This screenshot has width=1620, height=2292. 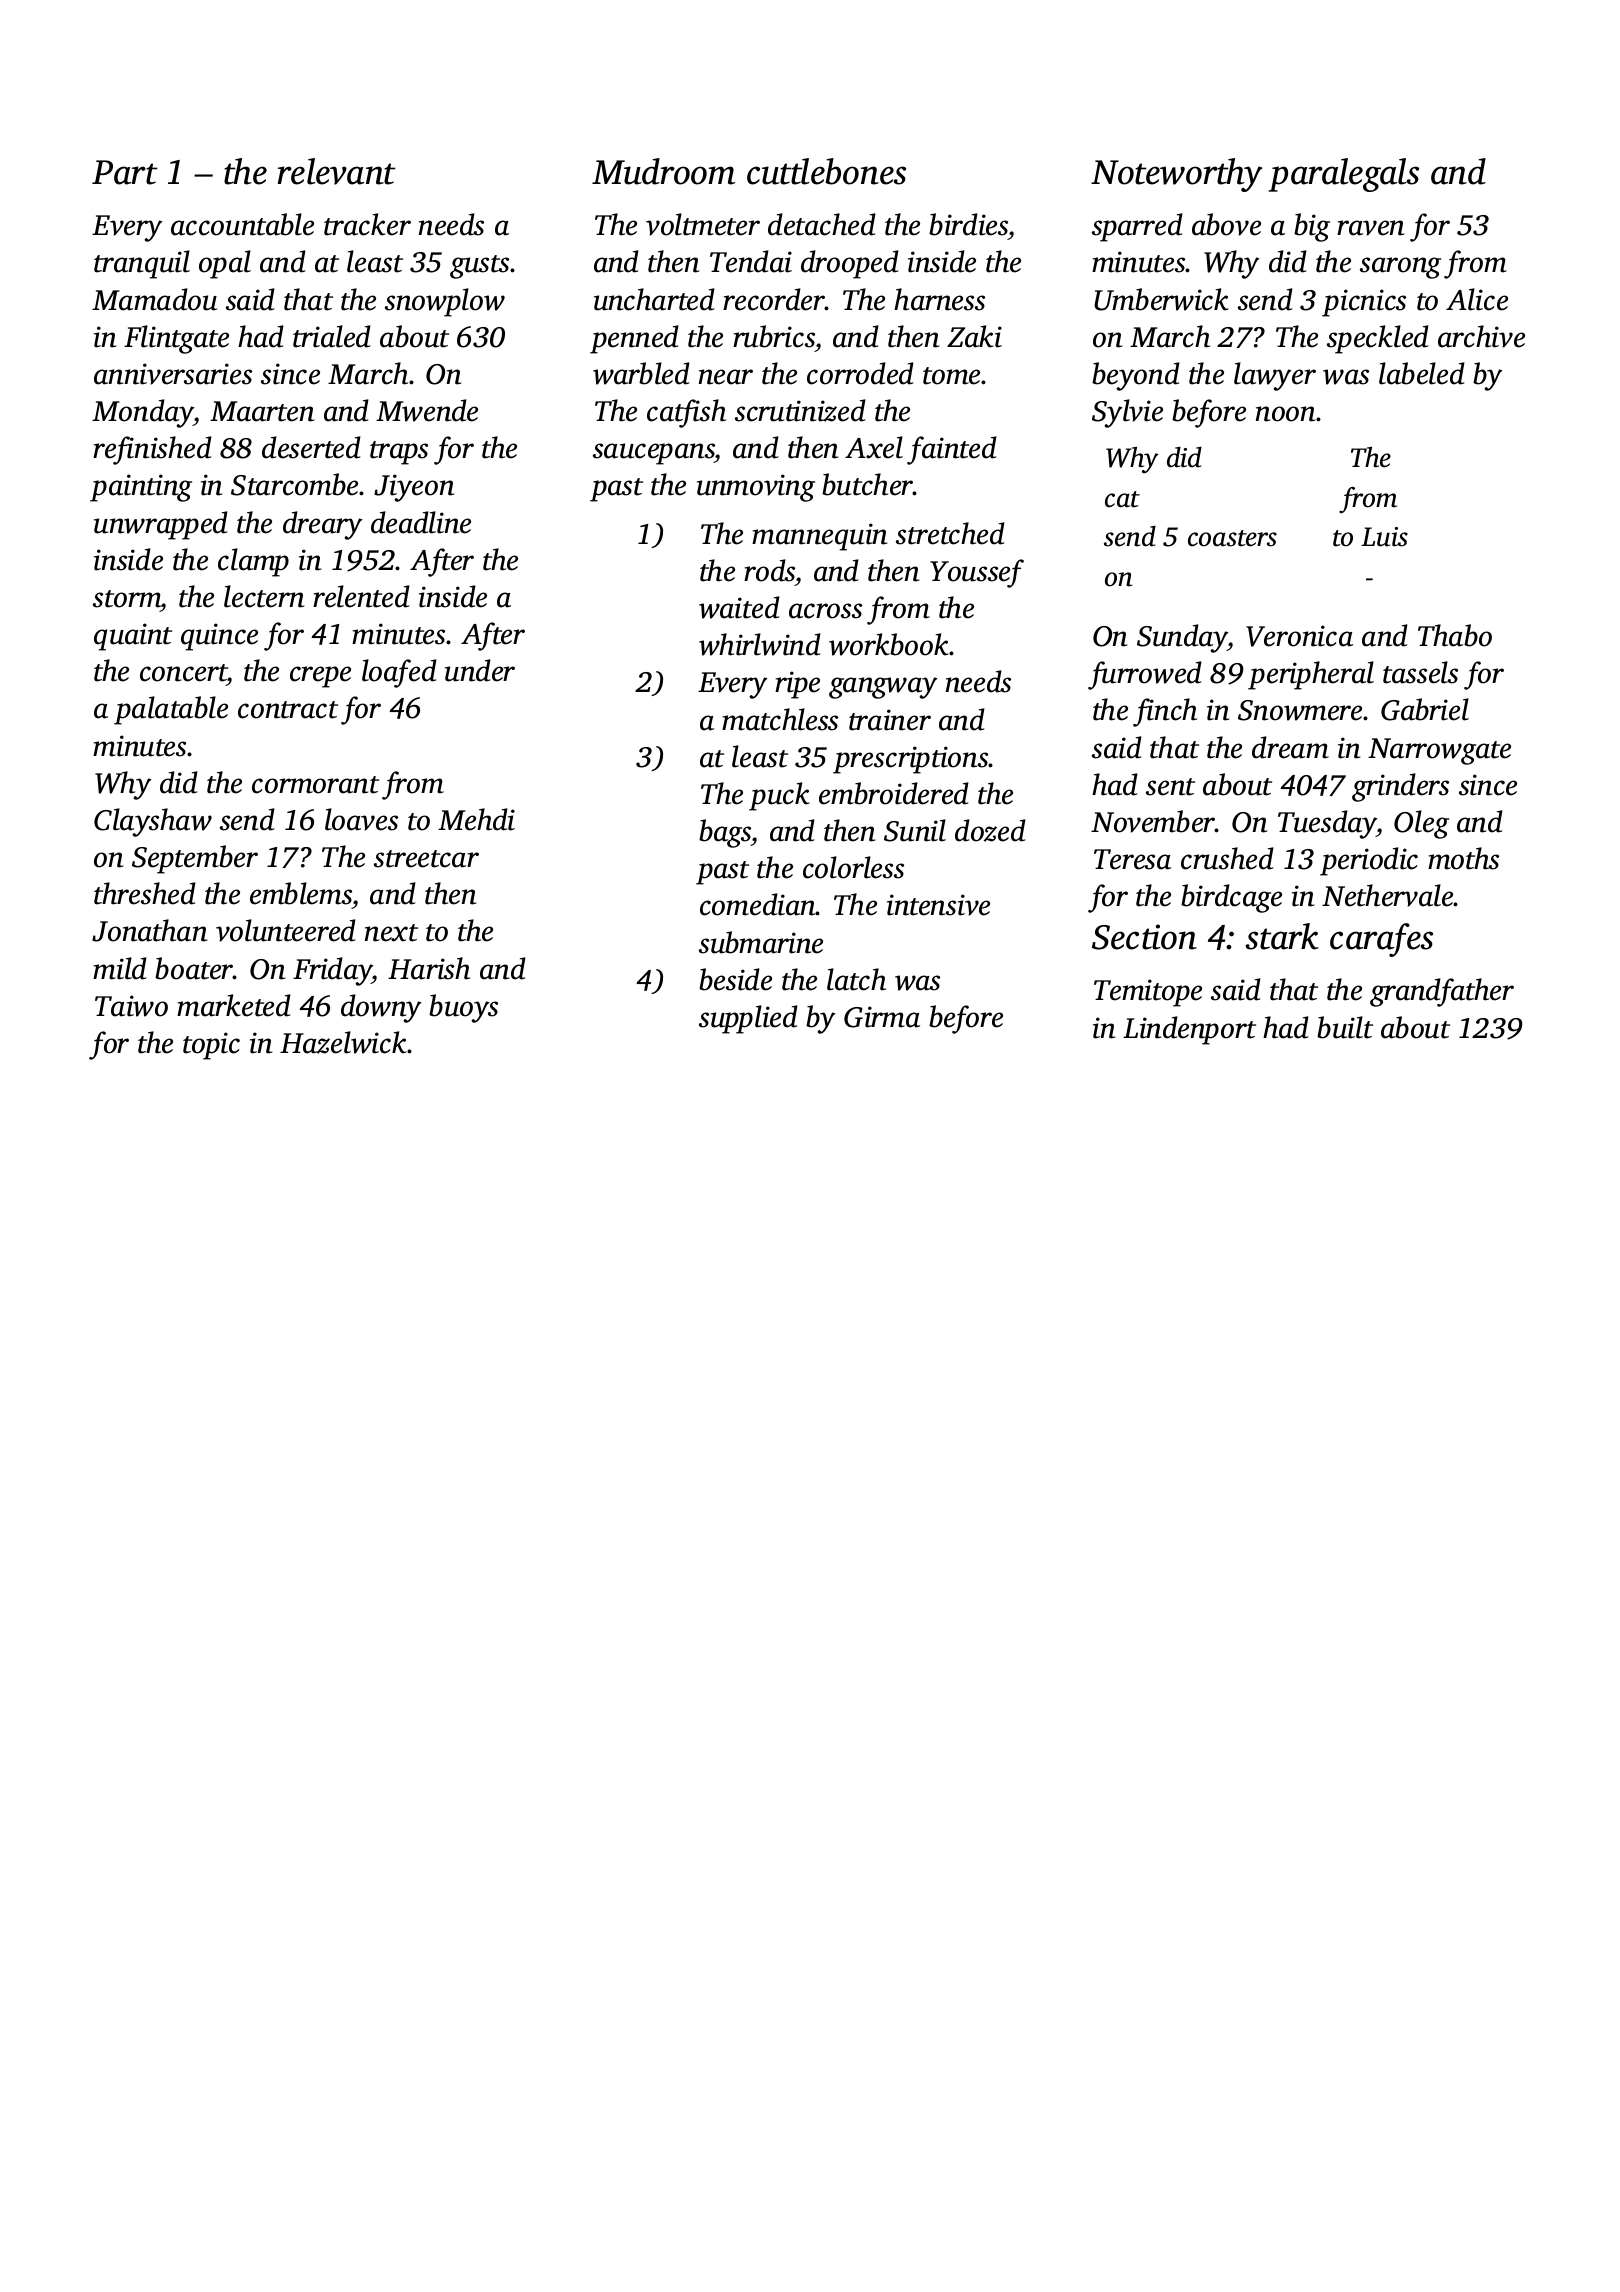 I want to click on relevant, so click(x=337, y=171).
